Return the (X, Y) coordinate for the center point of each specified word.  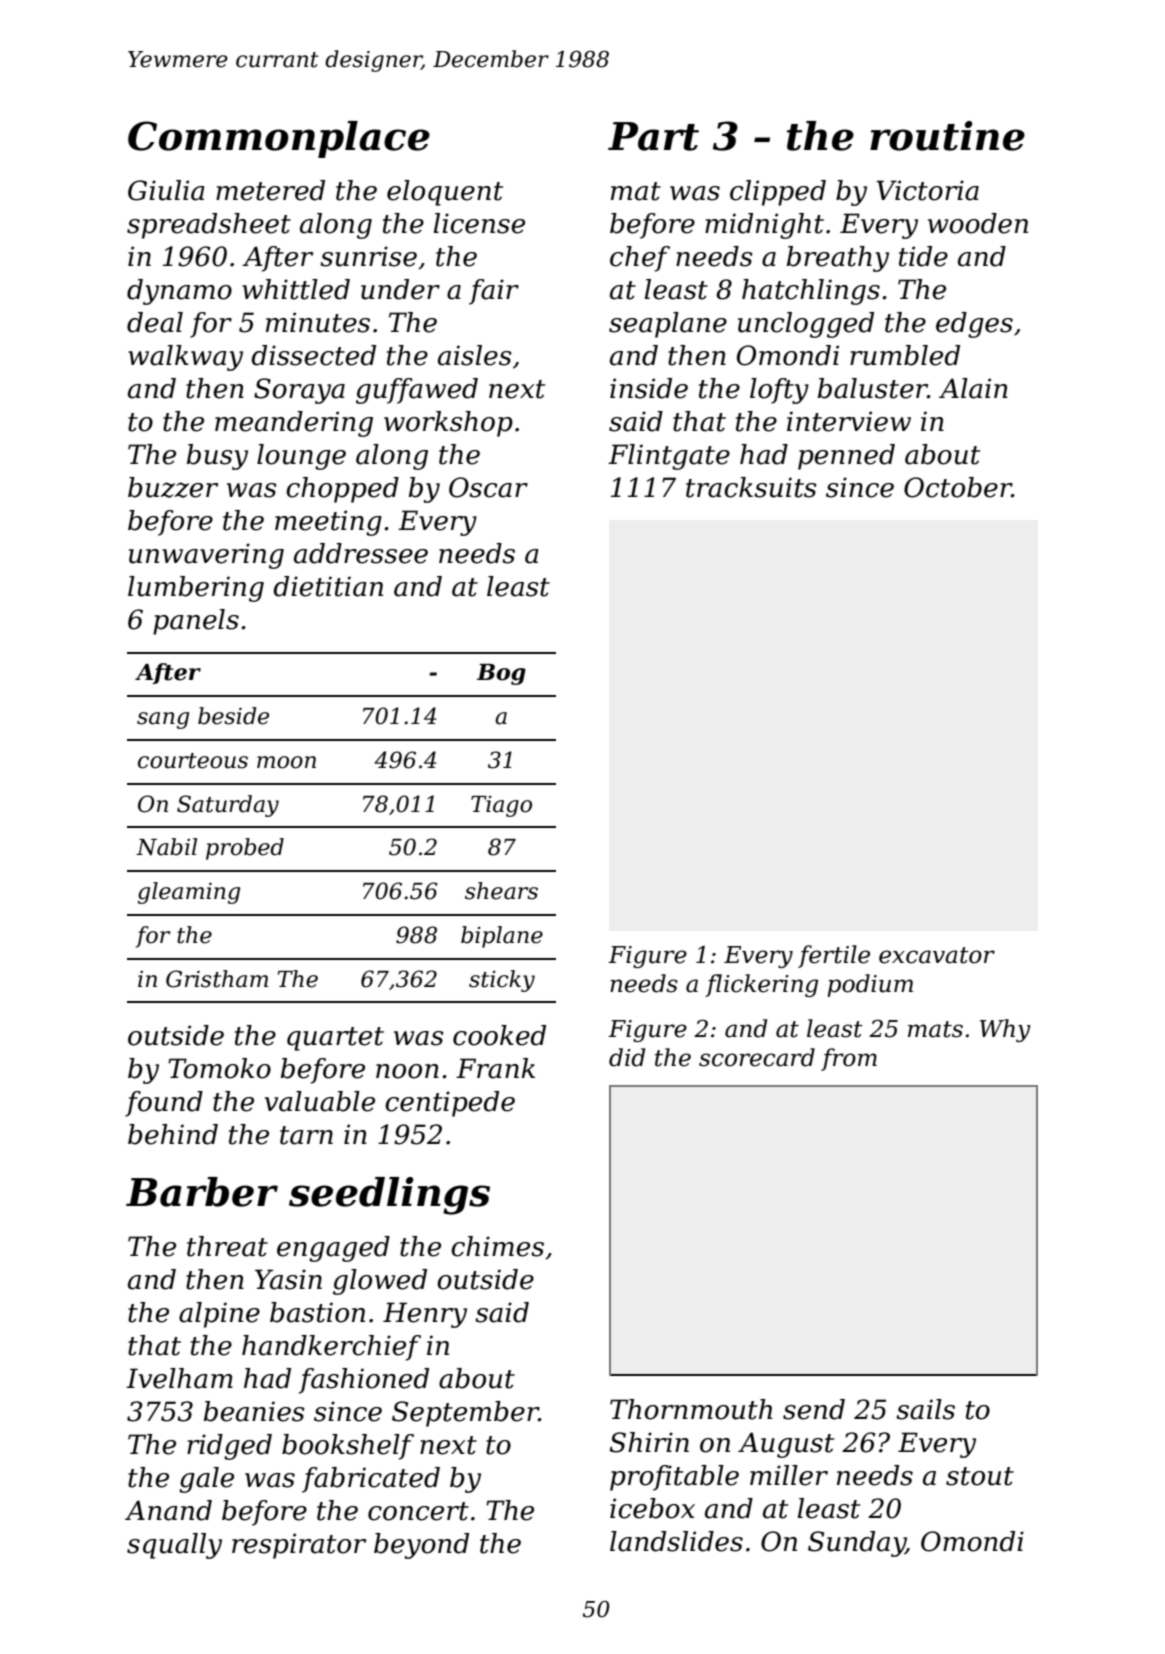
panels (196, 622)
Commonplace (279, 139)
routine (947, 136)
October (958, 487)
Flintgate (669, 457)
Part (653, 136)
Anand (168, 1510)
